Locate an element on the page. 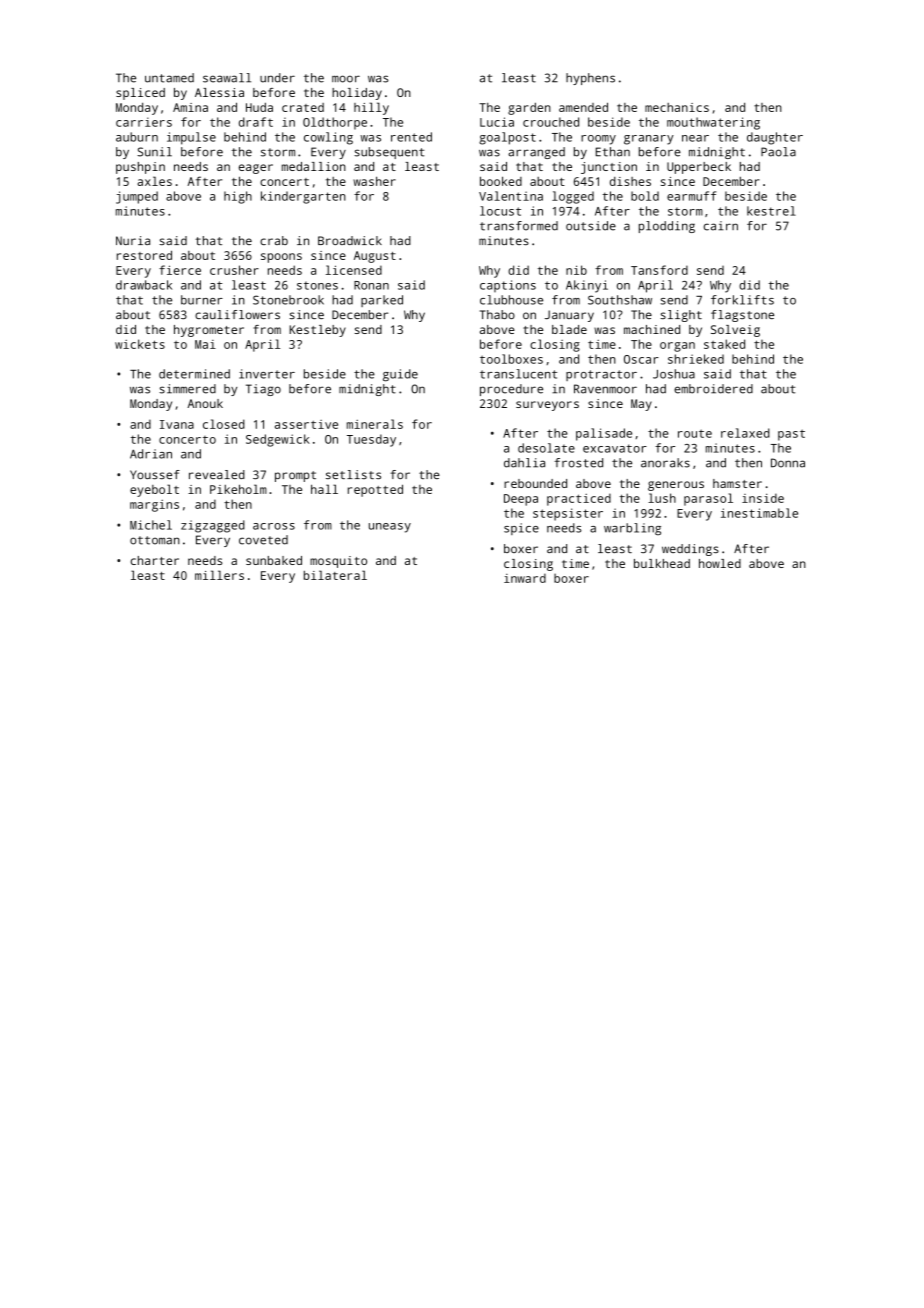  amended is located at coordinates (583, 107).
